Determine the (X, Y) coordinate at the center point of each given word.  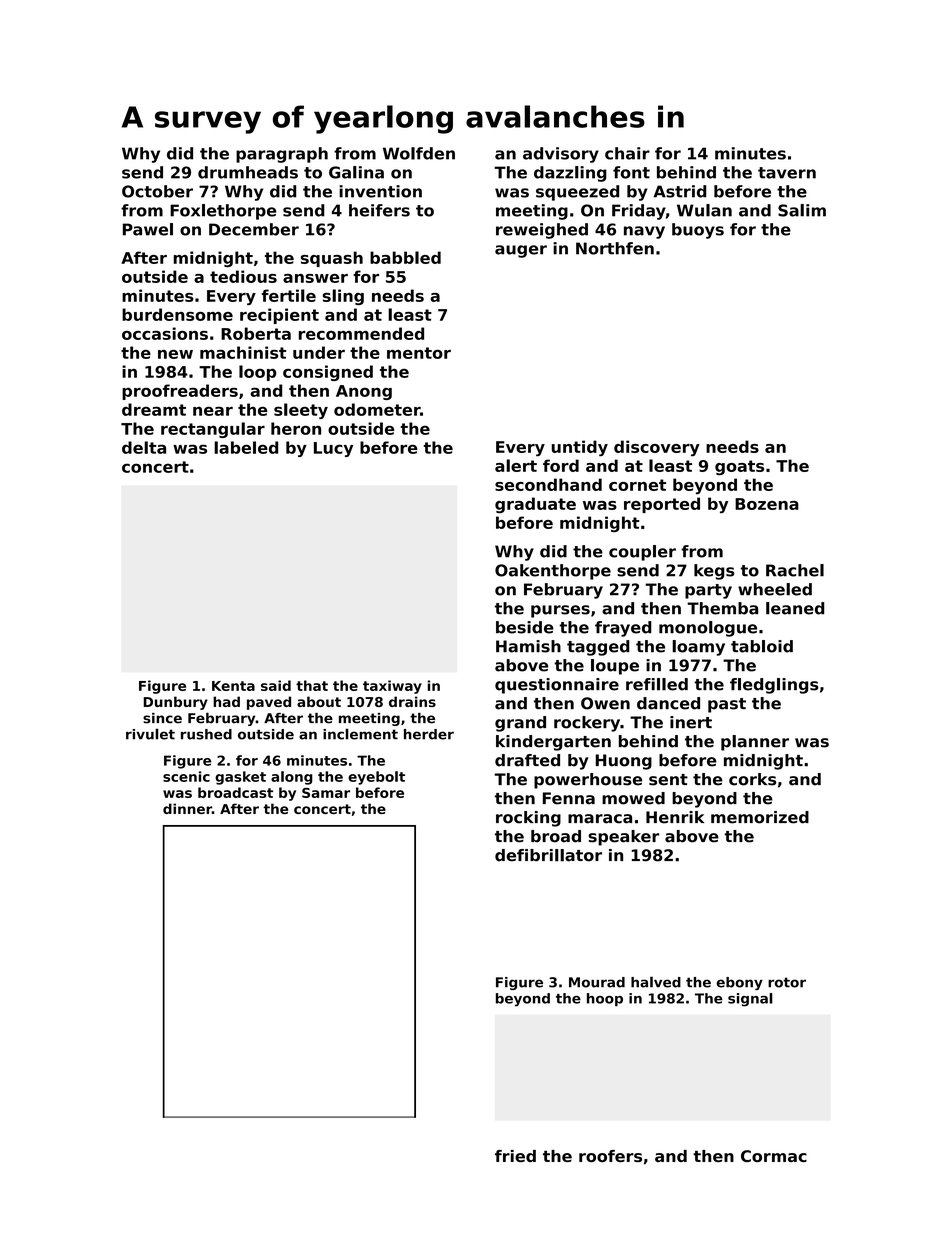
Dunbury (176, 703)
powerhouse (588, 781)
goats (739, 467)
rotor (787, 982)
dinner (187, 808)
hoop (605, 999)
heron (296, 428)
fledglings (774, 686)
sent (668, 780)
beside (525, 627)
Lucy (333, 449)
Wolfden (419, 153)
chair (627, 153)
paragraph (282, 155)
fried (515, 1156)
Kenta (233, 686)
